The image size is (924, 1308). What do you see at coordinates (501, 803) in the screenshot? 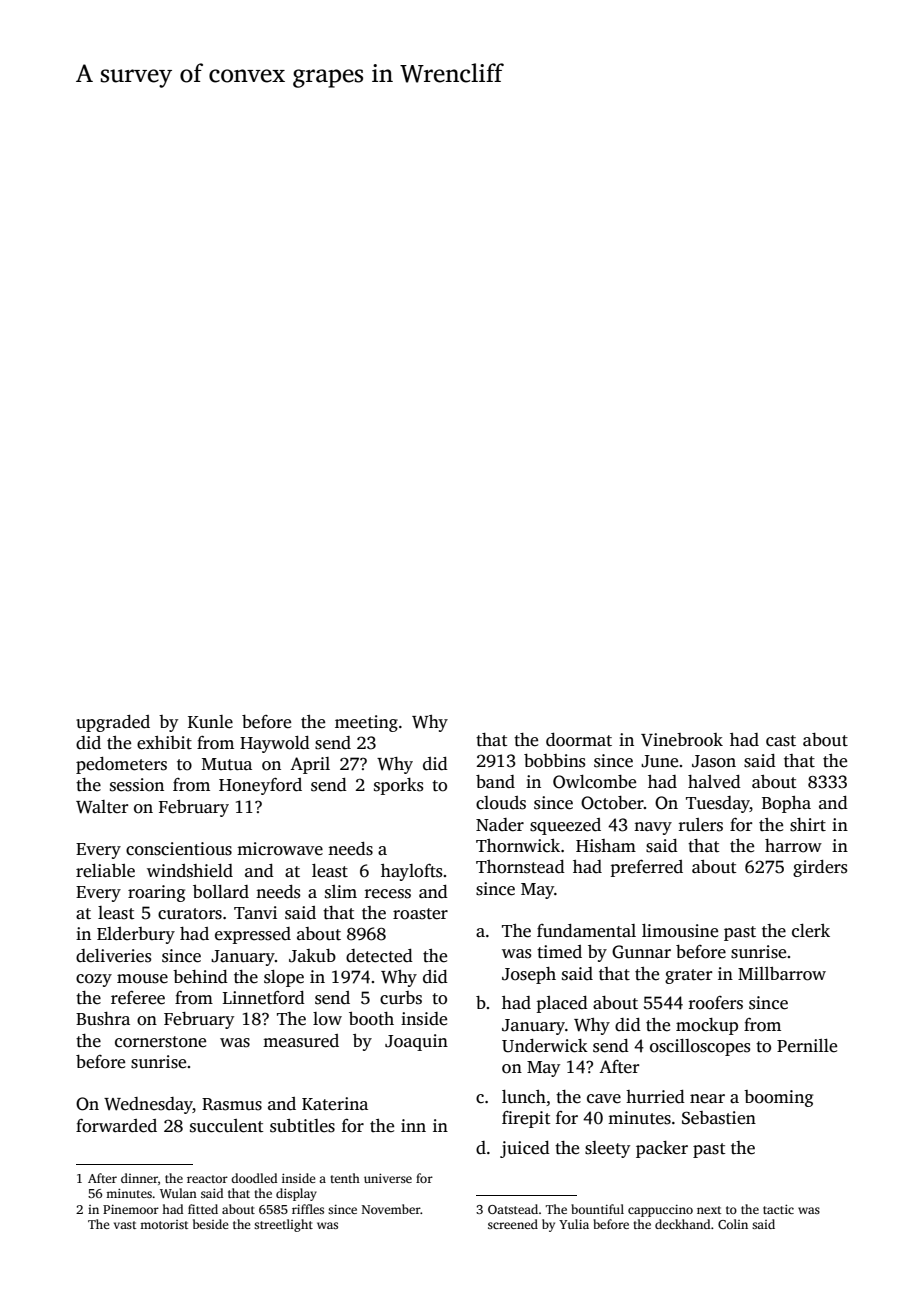
I see `clouds` at bounding box center [501, 803].
